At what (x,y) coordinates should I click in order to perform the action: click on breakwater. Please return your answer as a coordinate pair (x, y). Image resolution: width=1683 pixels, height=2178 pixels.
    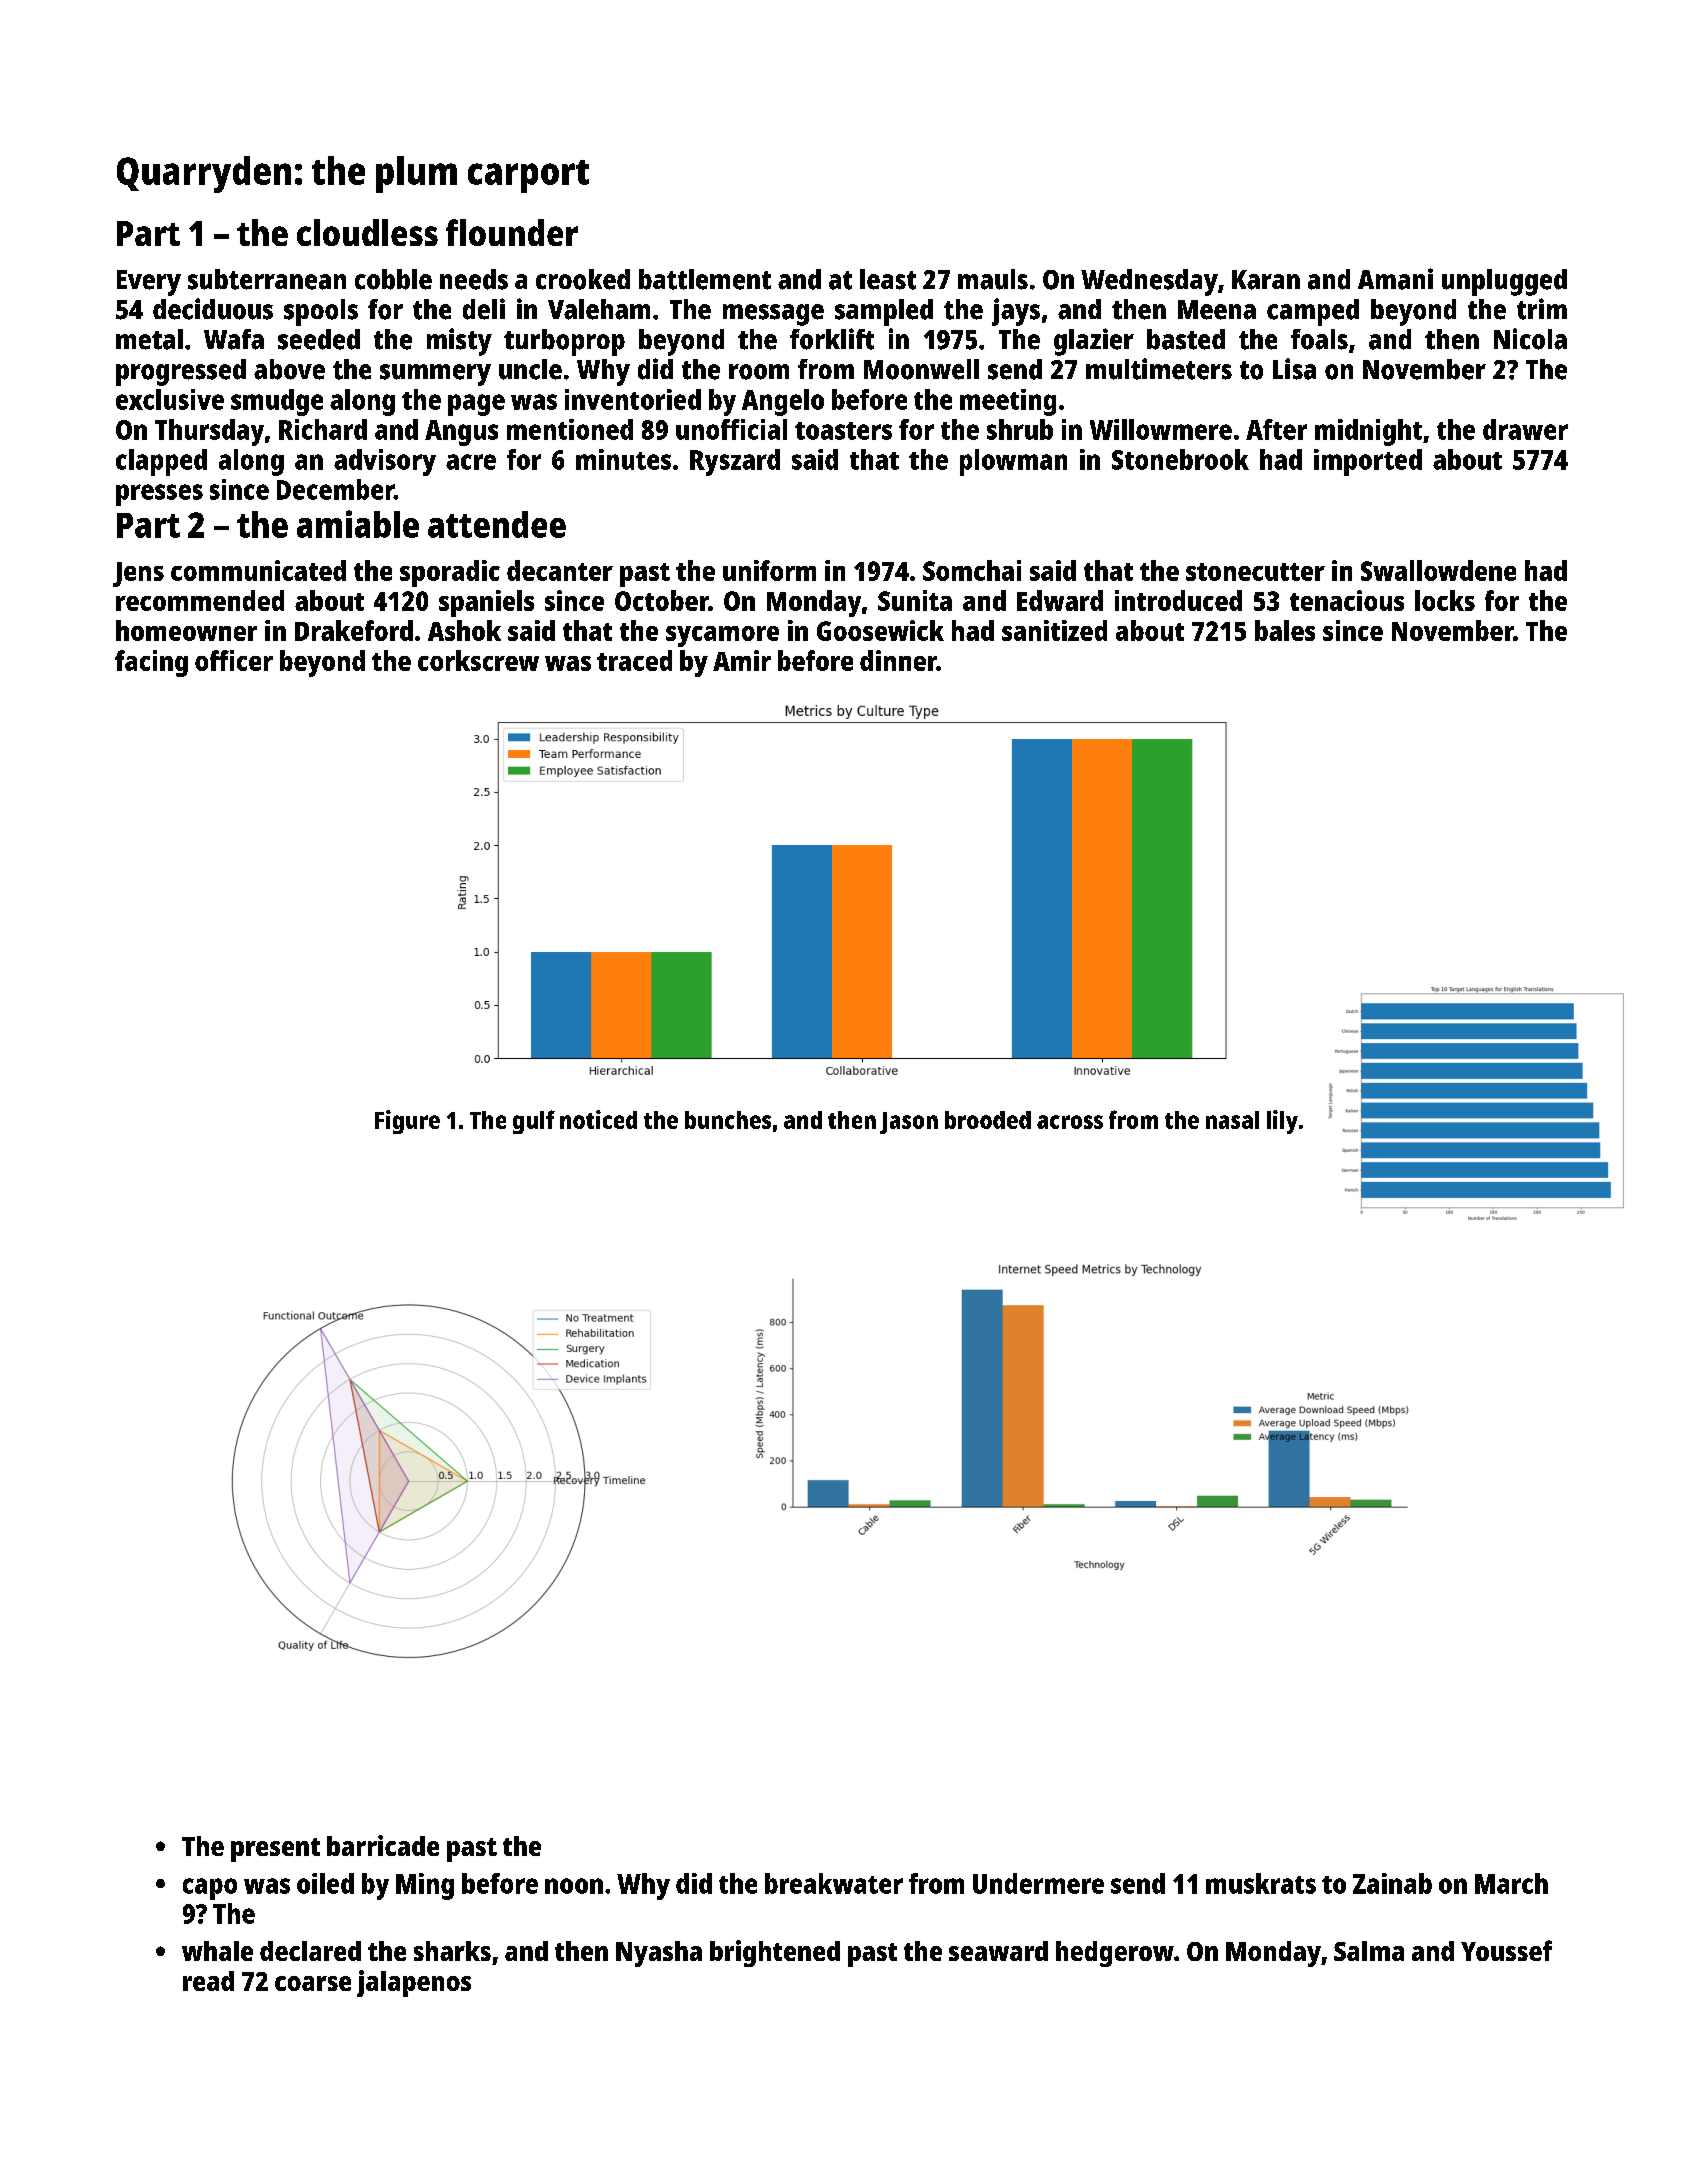
    Looking at the image, I should click on (834, 1883).
